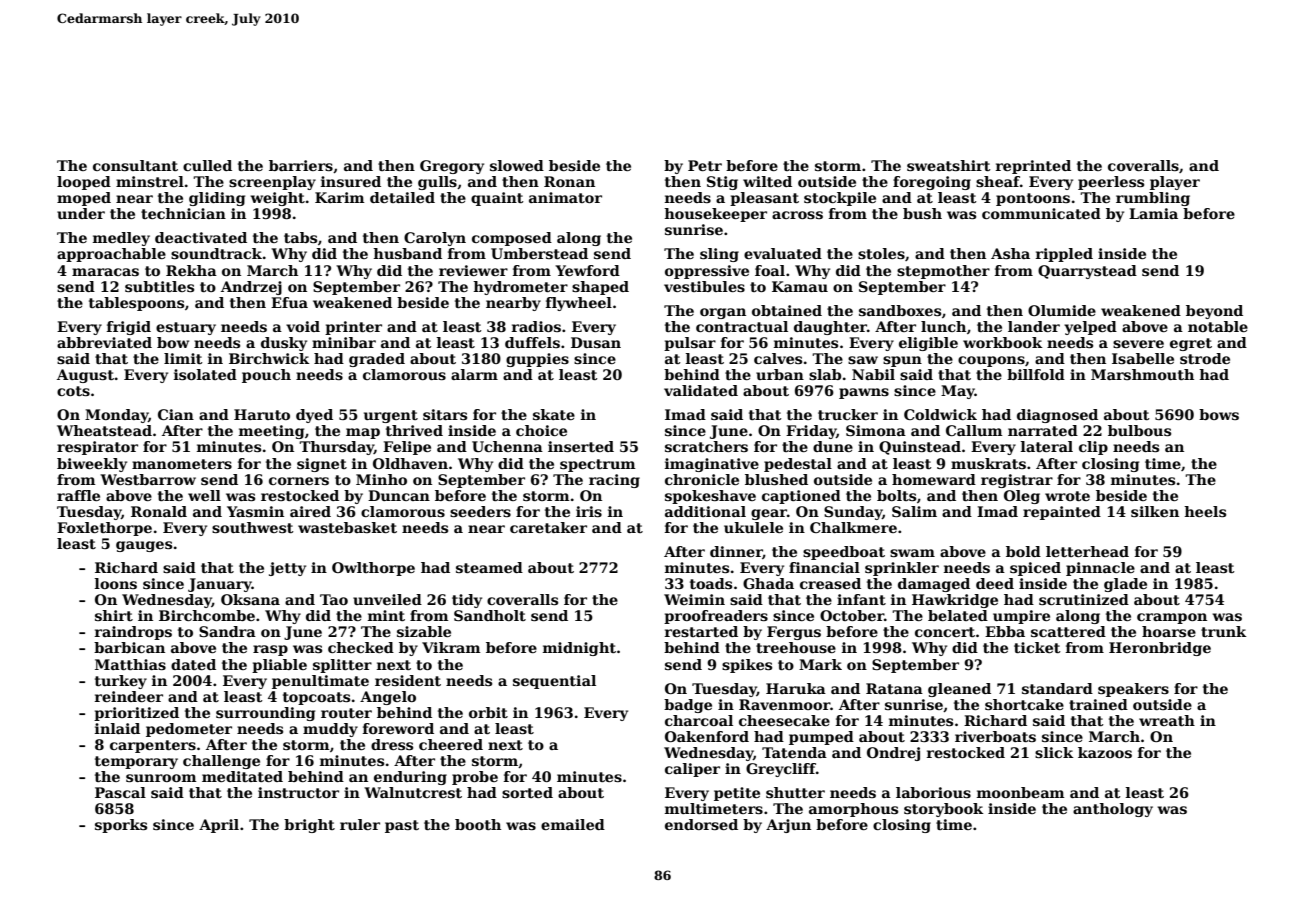 The height and width of the screenshot is (924, 1308). I want to click on wreath, so click(1167, 720).
